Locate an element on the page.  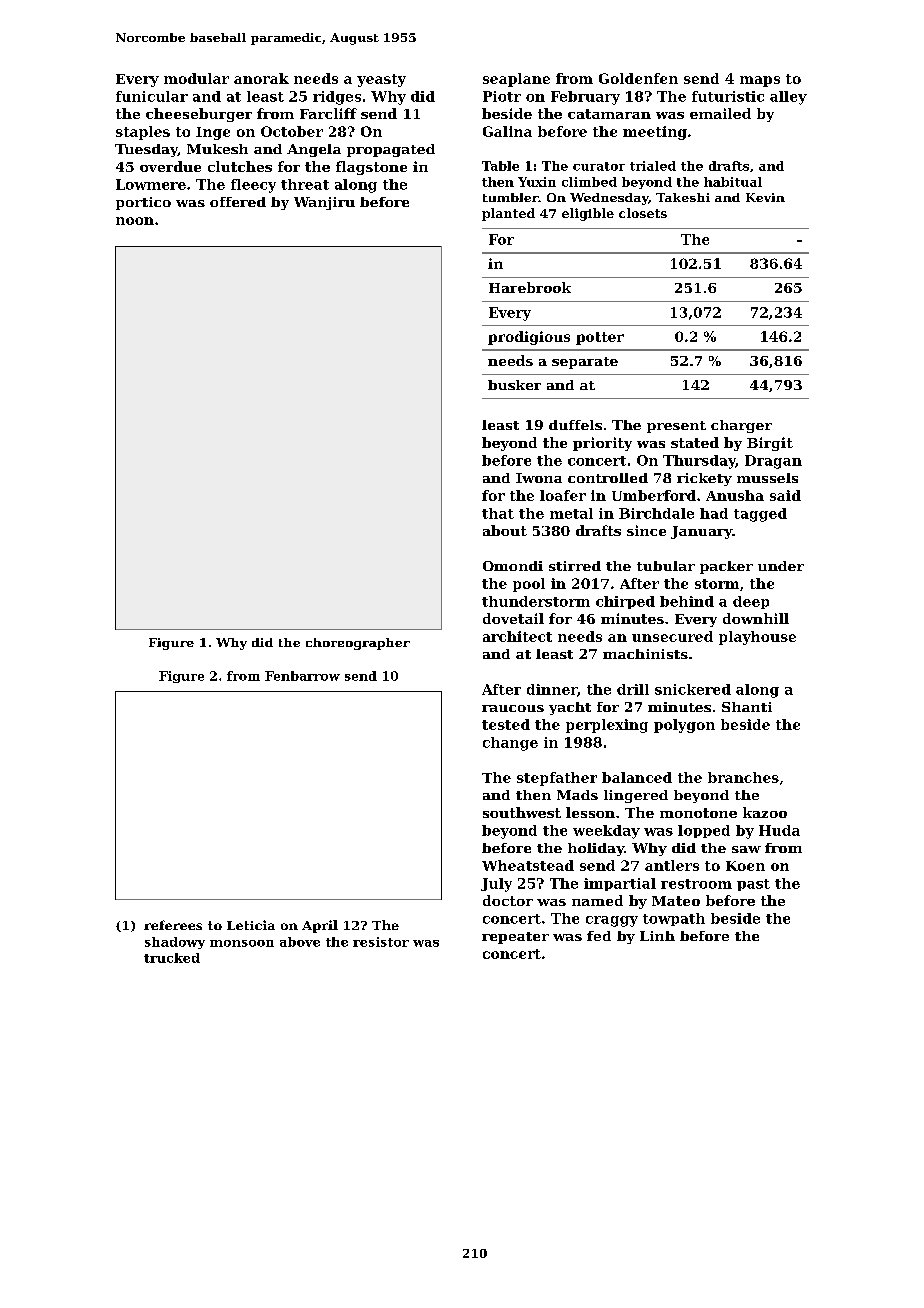
busker is located at coordinates (514, 385).
